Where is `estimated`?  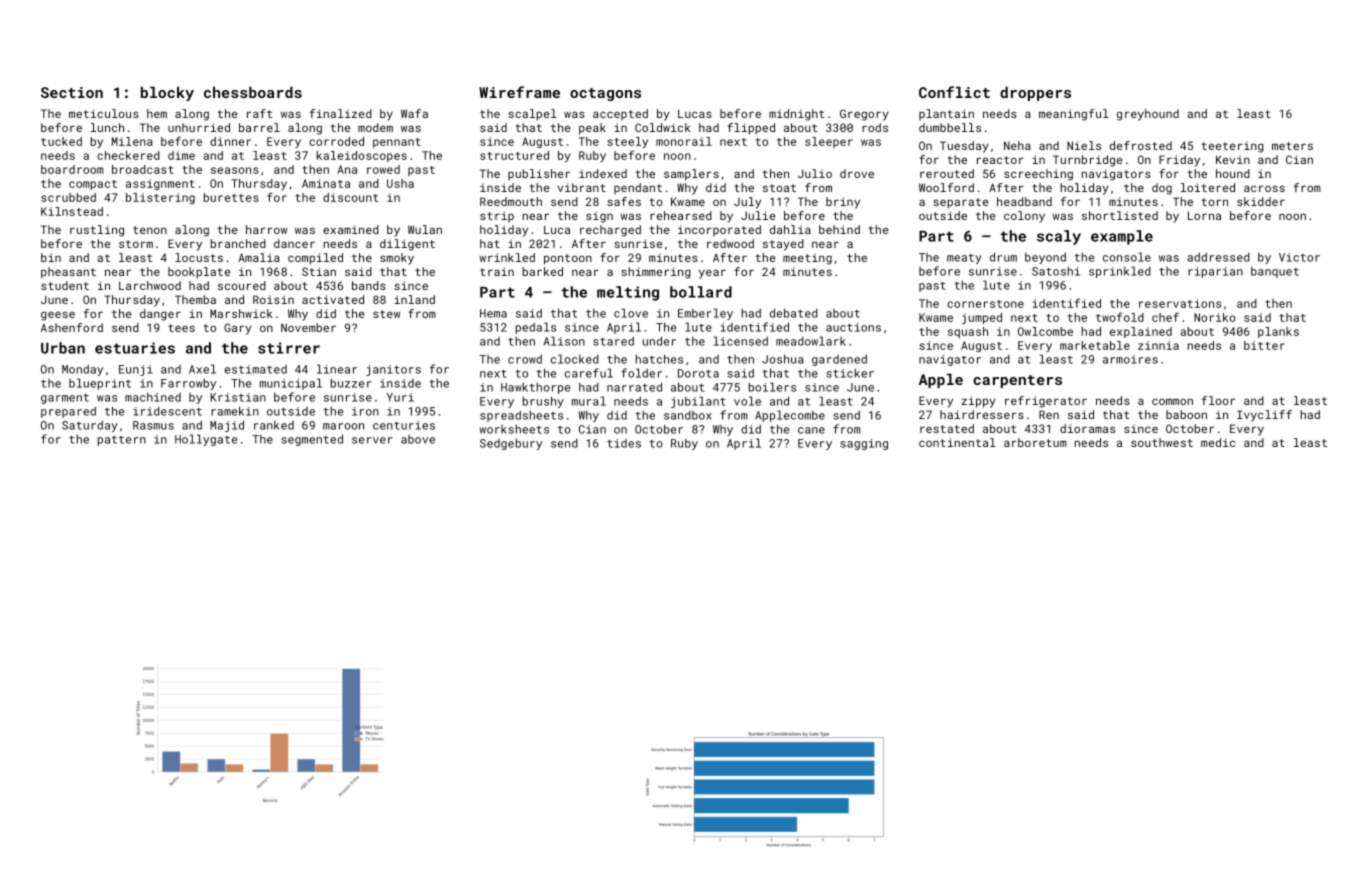 estimated is located at coordinates (256, 369).
